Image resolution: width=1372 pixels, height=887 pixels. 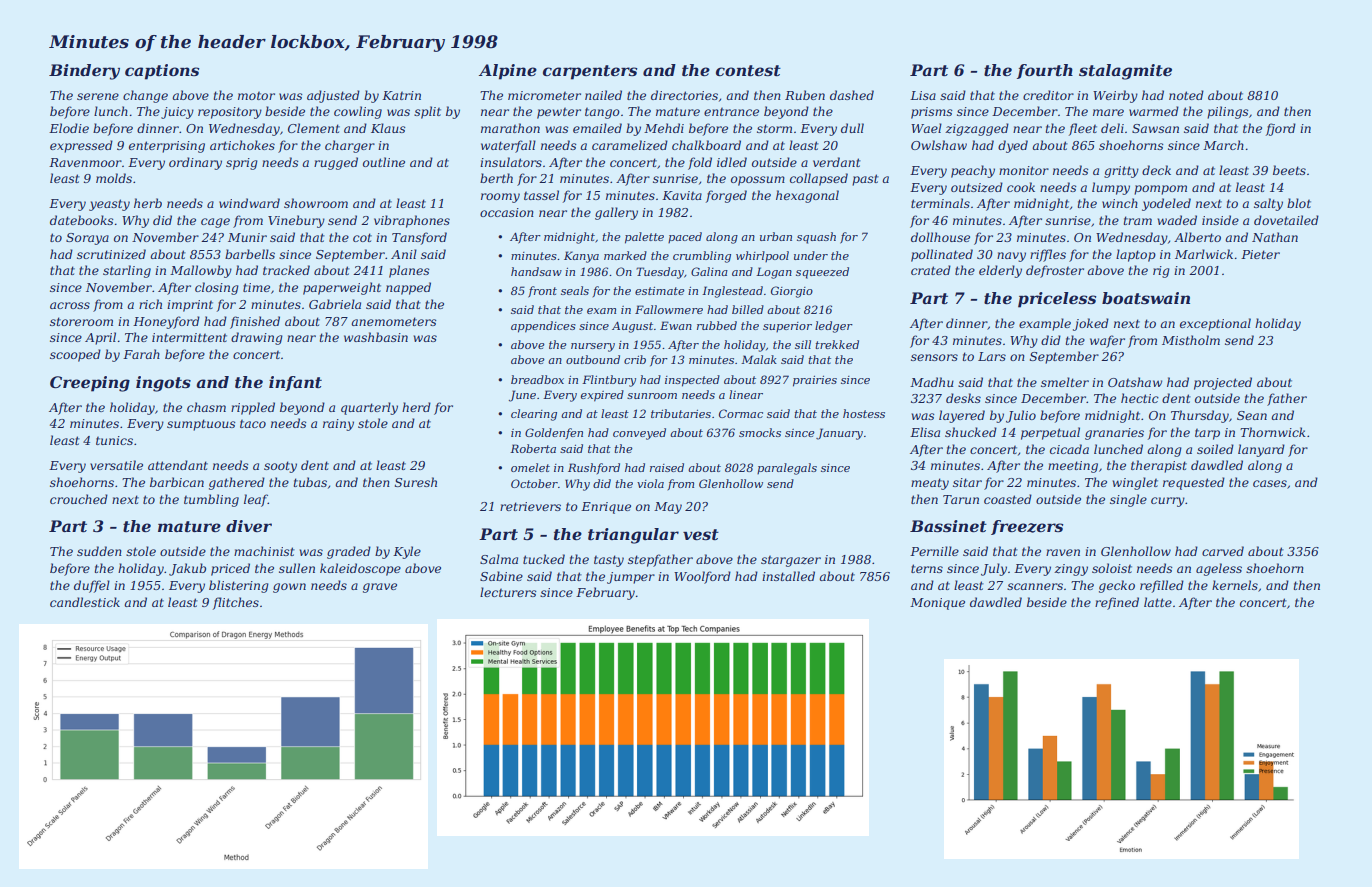 I want to click on crouched, so click(x=79, y=499).
